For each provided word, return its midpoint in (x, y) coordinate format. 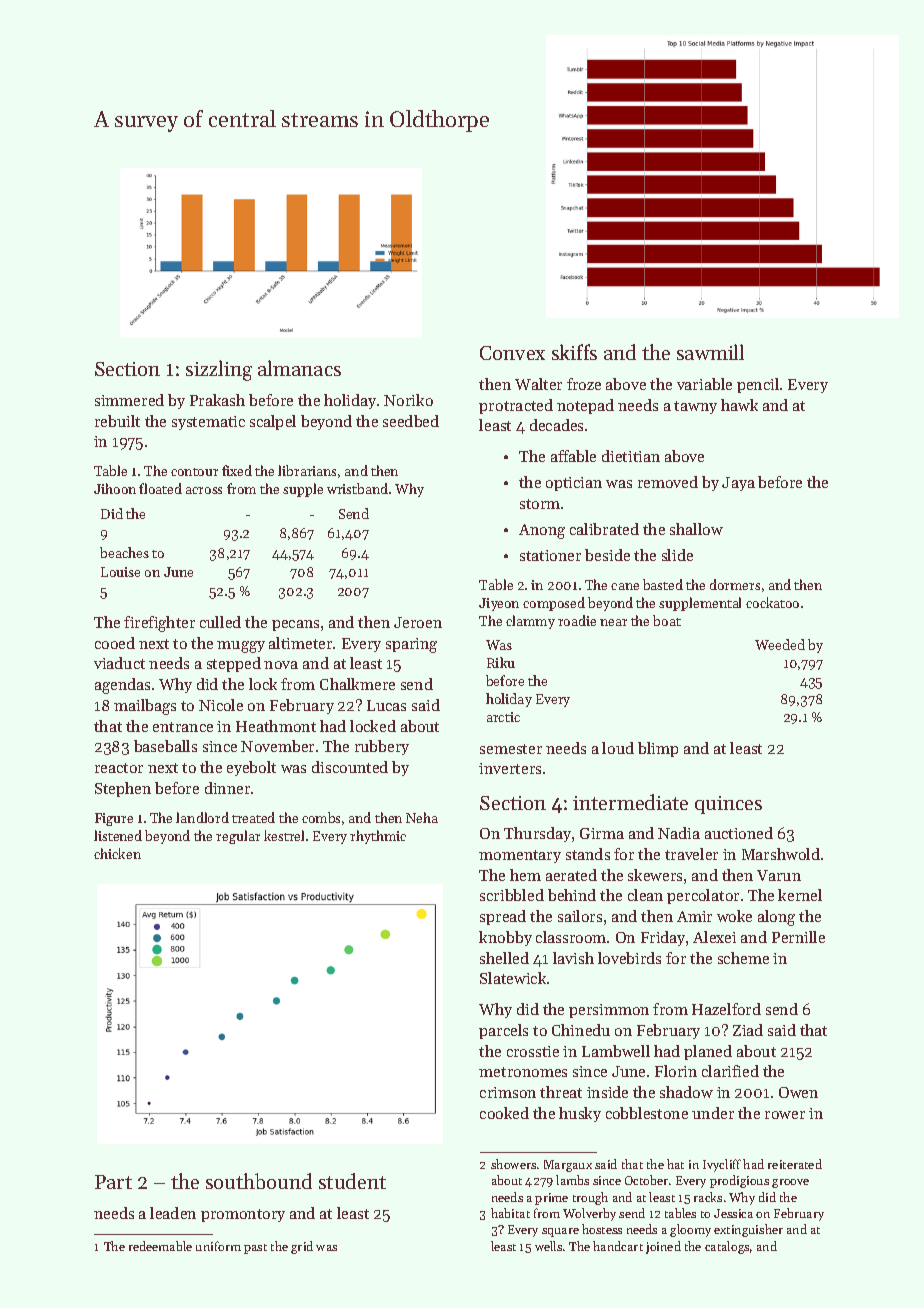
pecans (295, 625)
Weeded (780, 644)
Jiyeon (499, 604)
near (613, 622)
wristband (357, 488)
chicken (117, 853)
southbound (259, 1181)
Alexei (714, 937)
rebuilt (117, 421)
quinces (728, 805)
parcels (503, 1031)
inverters (510, 768)
